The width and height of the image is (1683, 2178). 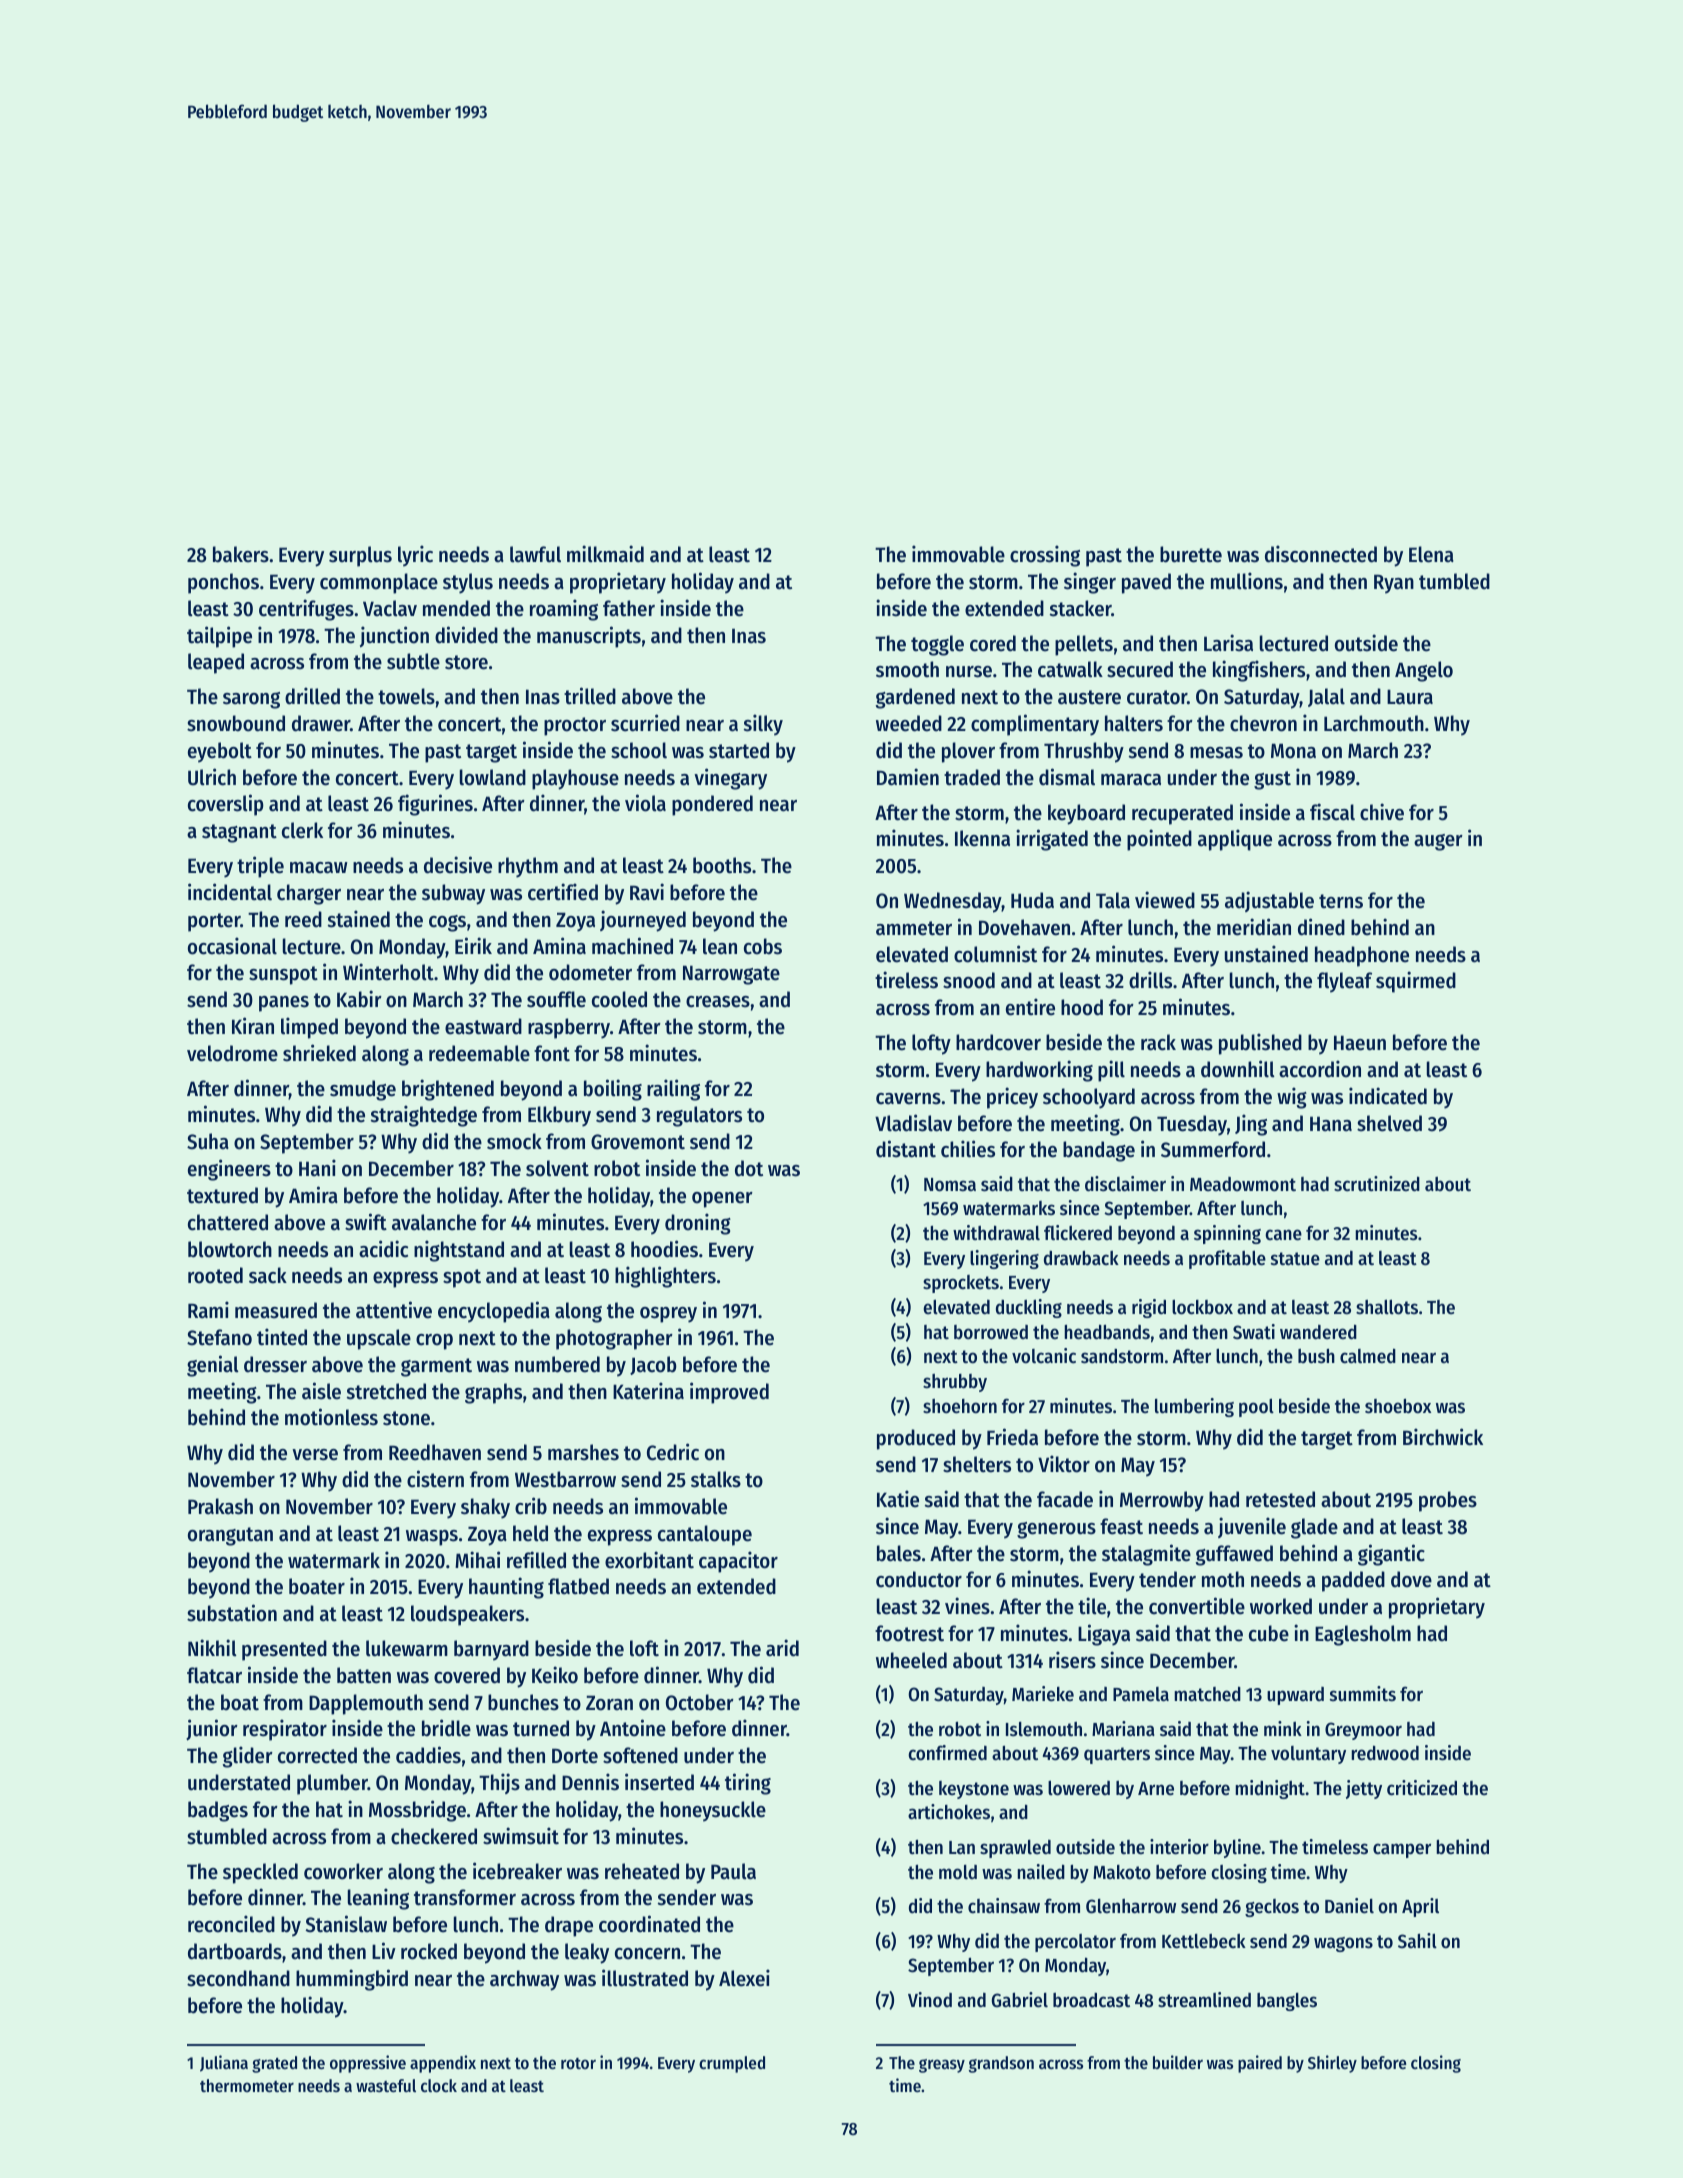 I want to click on crumpled, so click(x=732, y=2064).
